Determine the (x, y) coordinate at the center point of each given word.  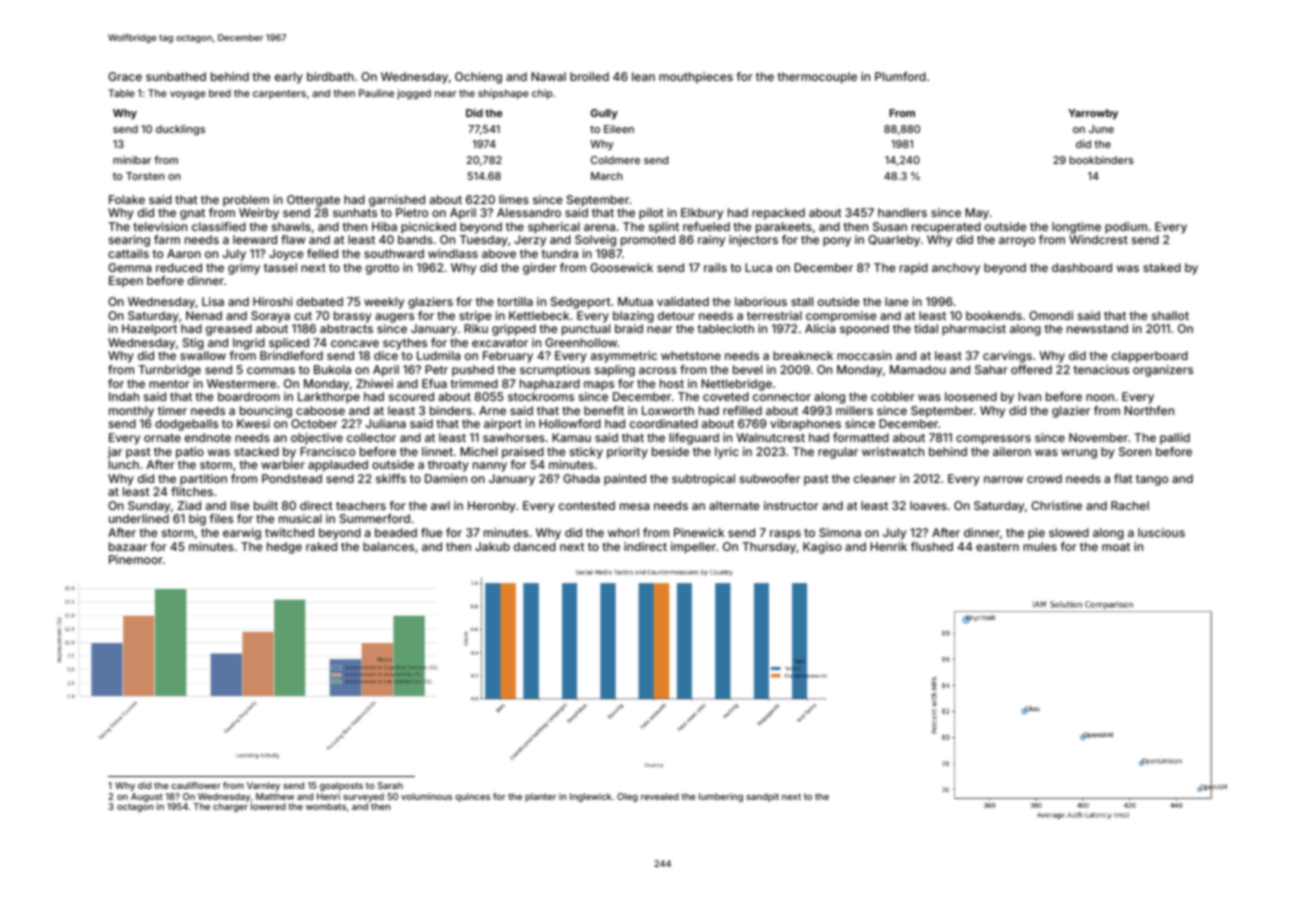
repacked (778, 214)
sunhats (355, 212)
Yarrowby (1093, 114)
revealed (660, 796)
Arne (492, 410)
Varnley (263, 786)
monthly (131, 412)
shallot (1170, 315)
